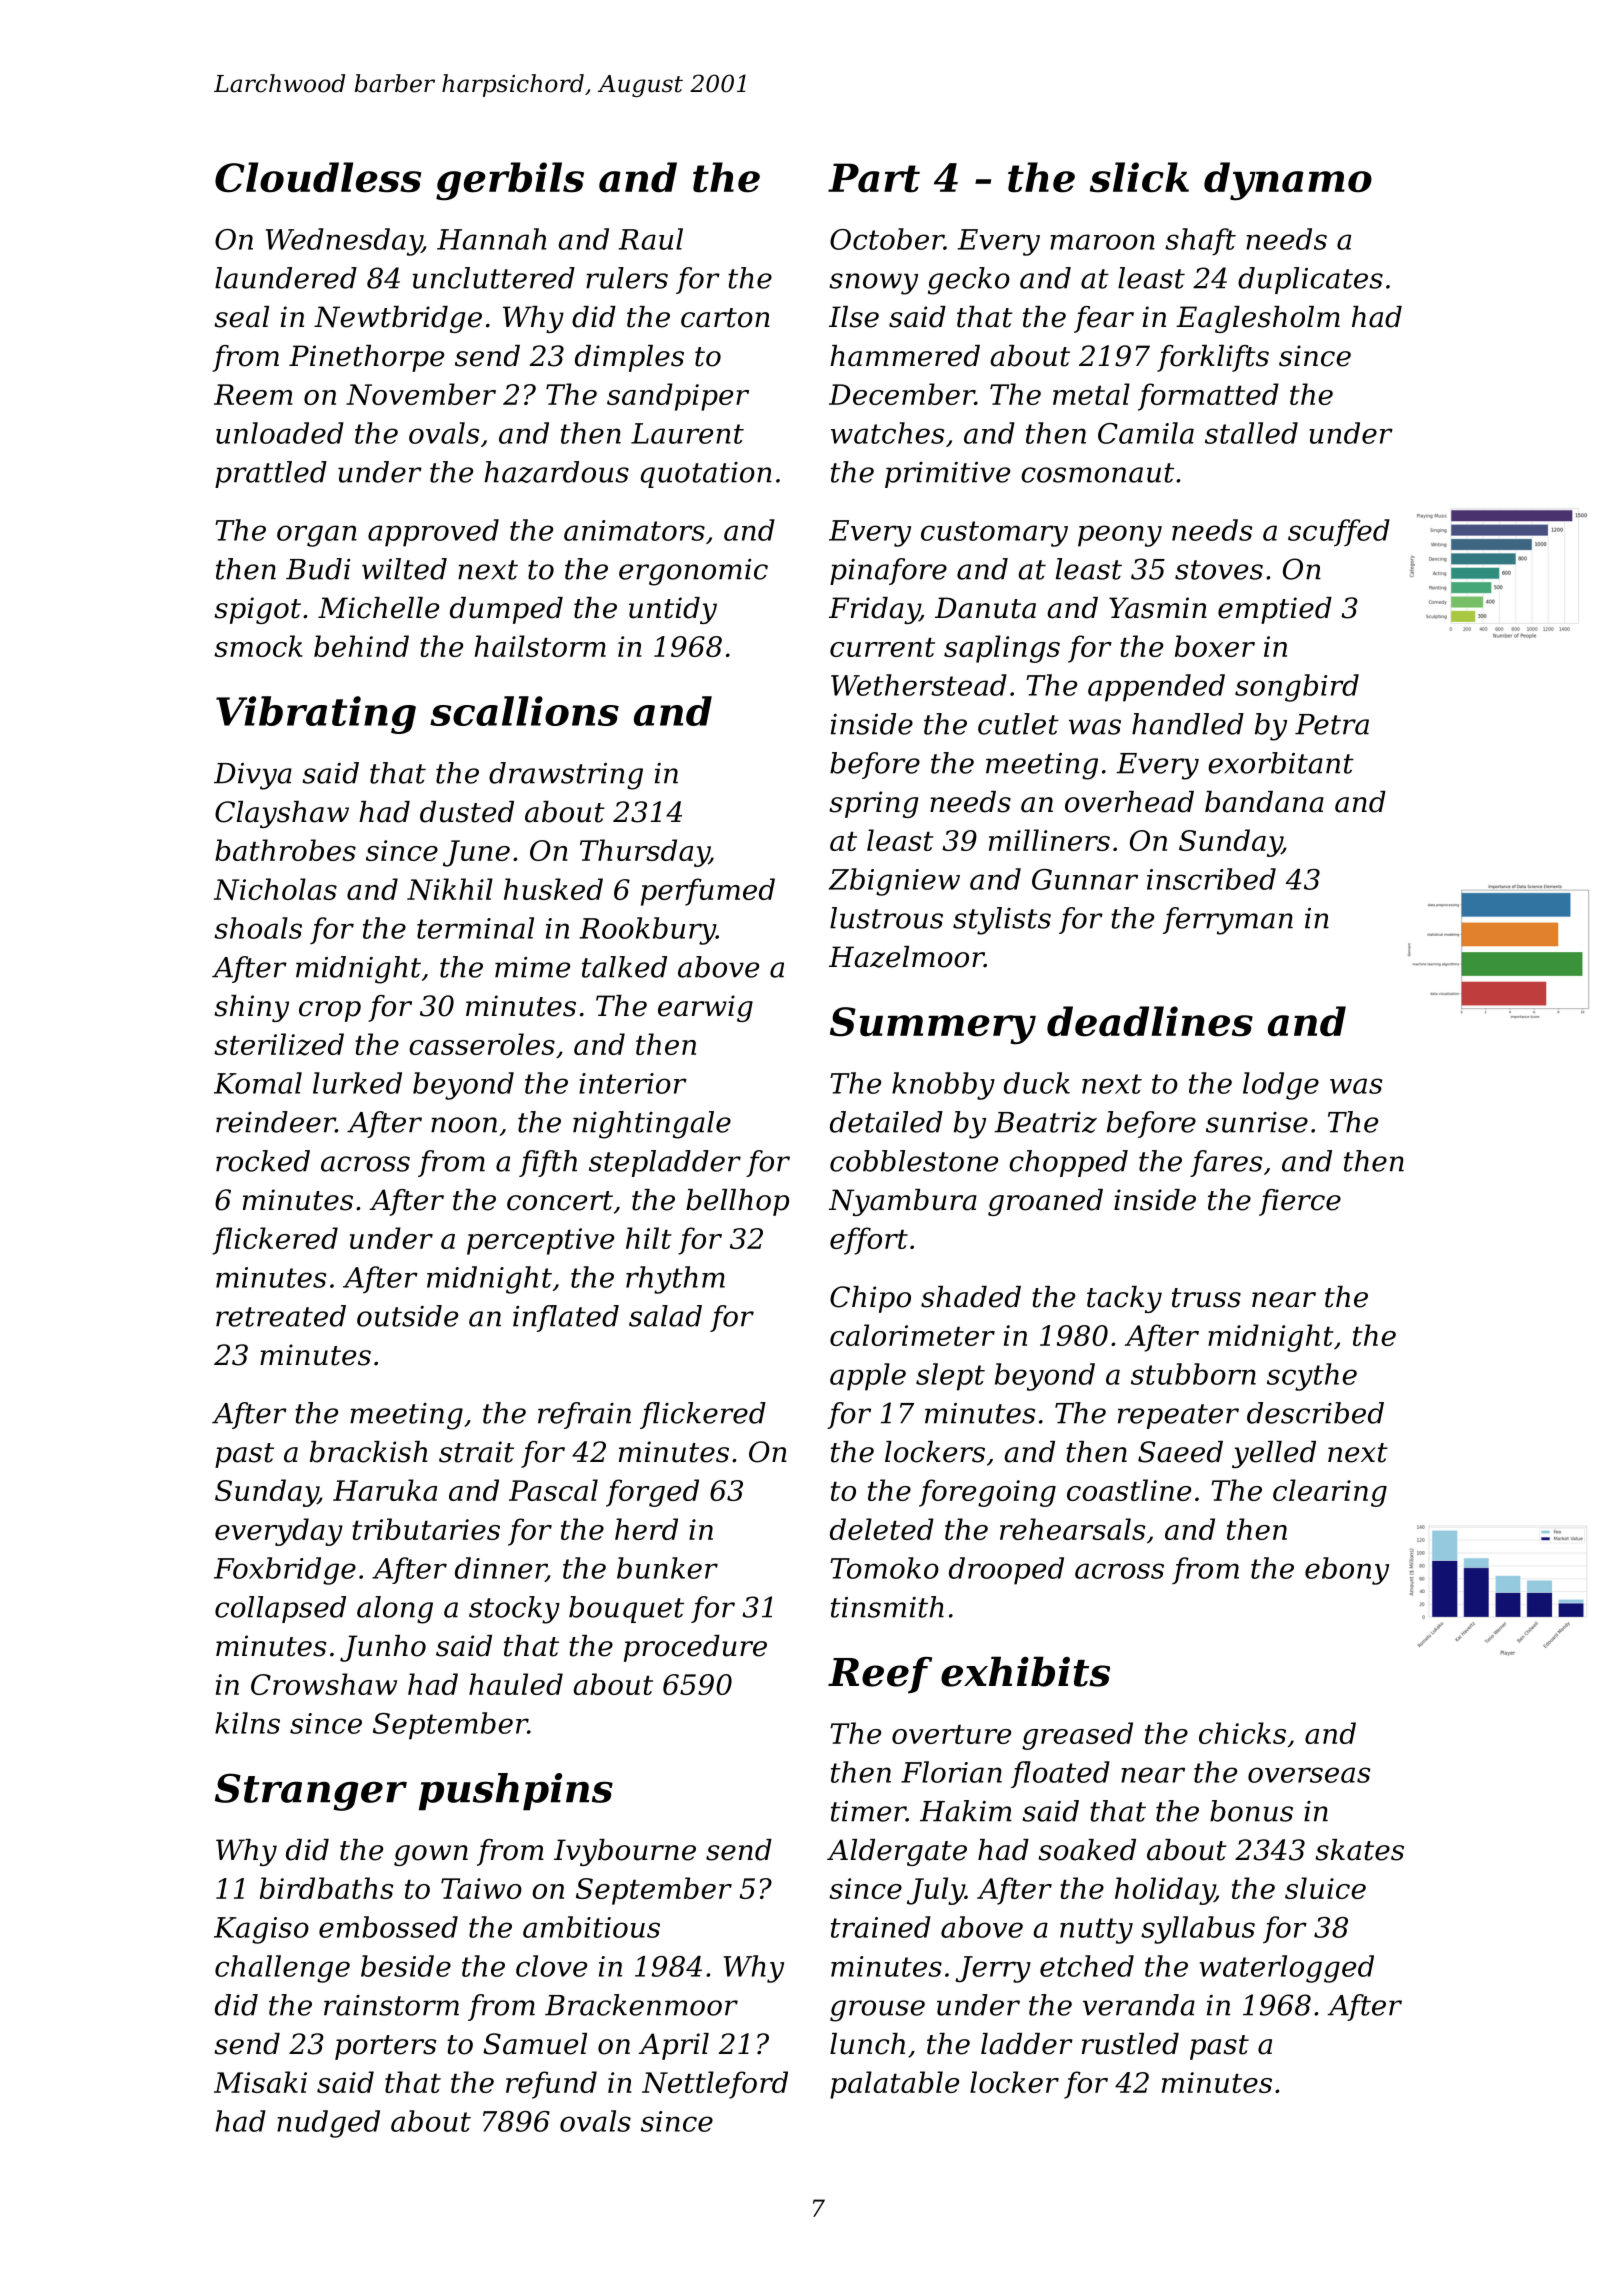 The image size is (1620, 2292). What do you see at coordinates (874, 178) in the document?
I see `Part` at bounding box center [874, 178].
